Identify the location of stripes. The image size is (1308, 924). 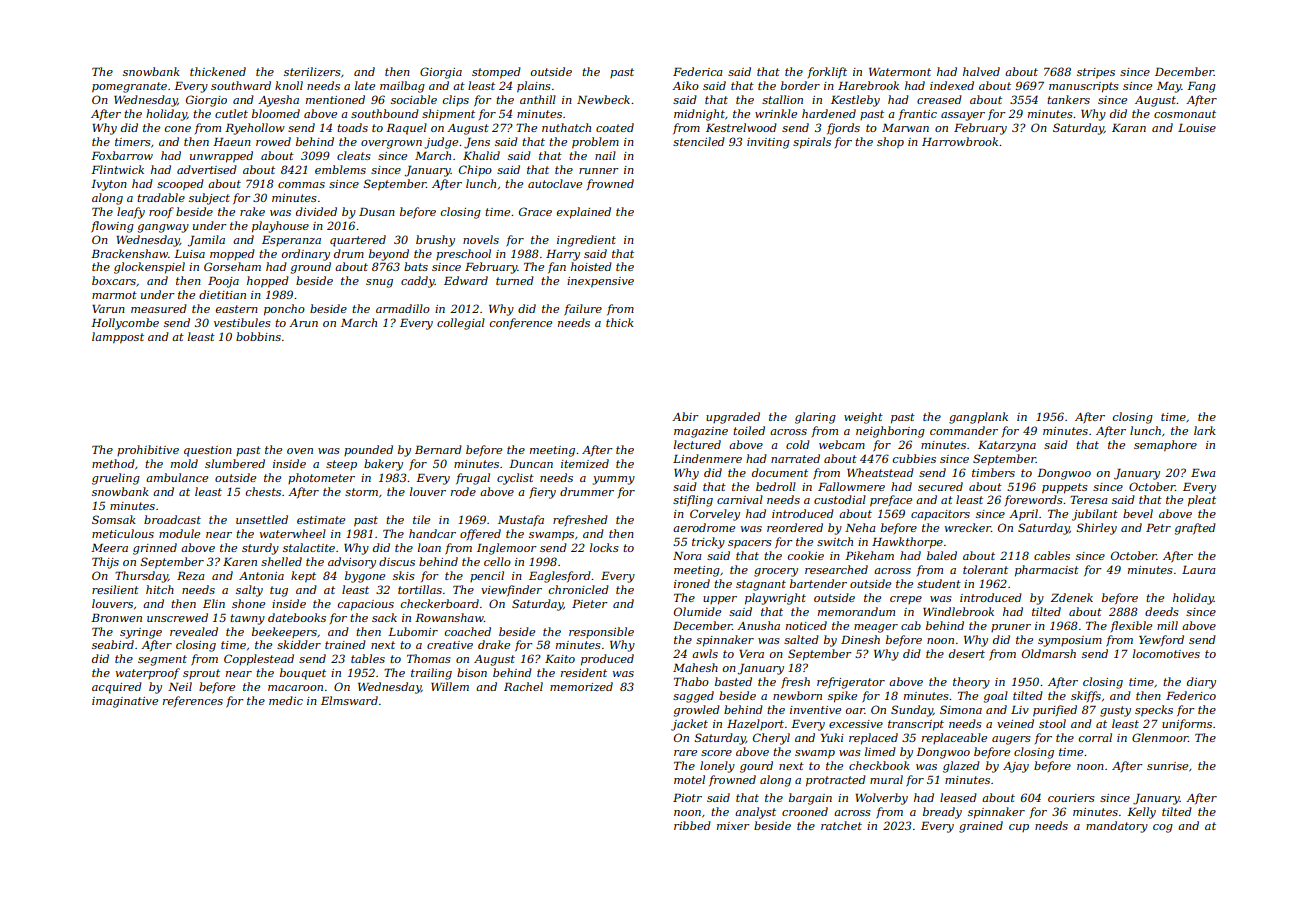
(1096, 73).
